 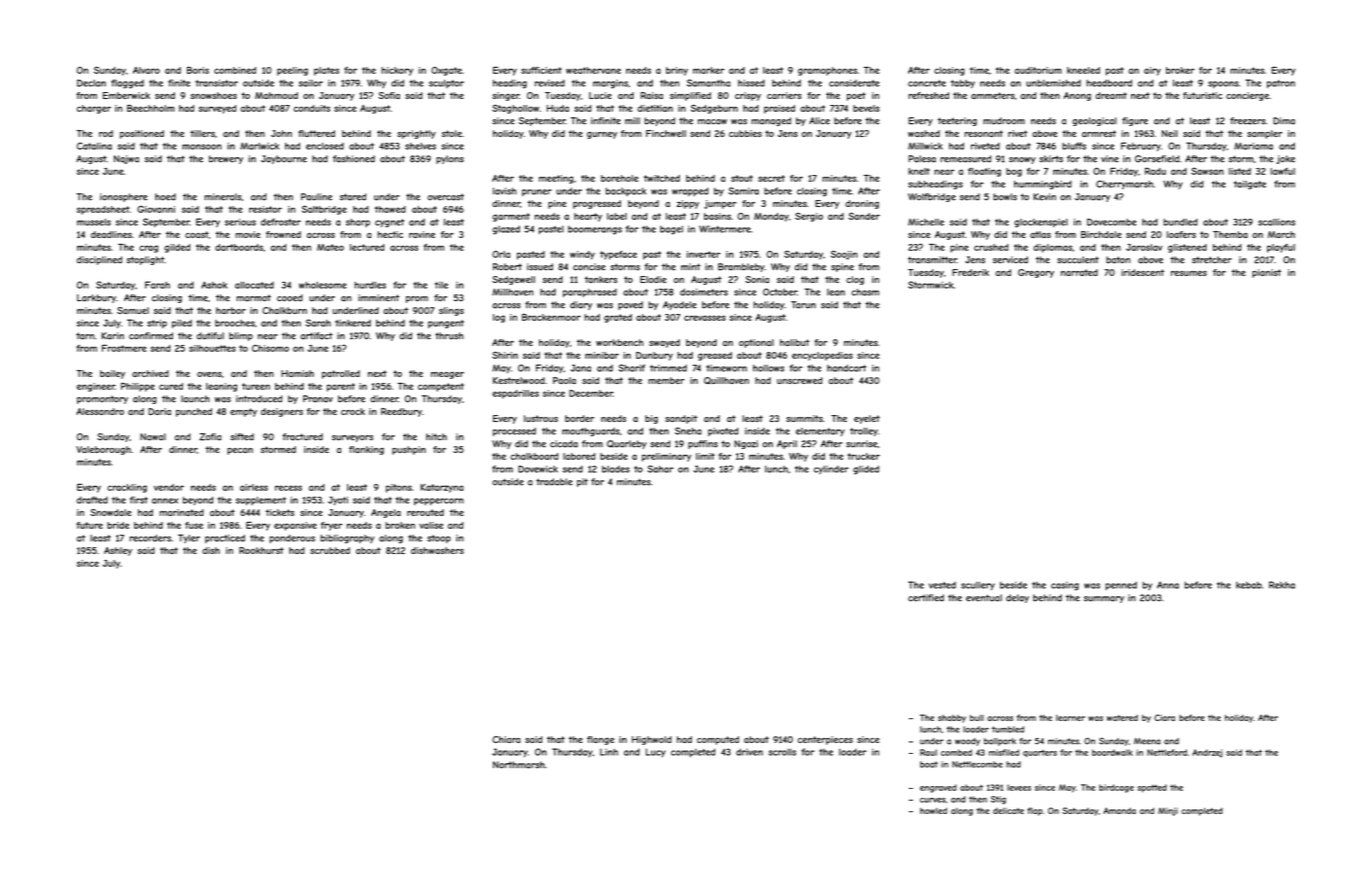 I want to click on Daria, so click(x=159, y=411).
